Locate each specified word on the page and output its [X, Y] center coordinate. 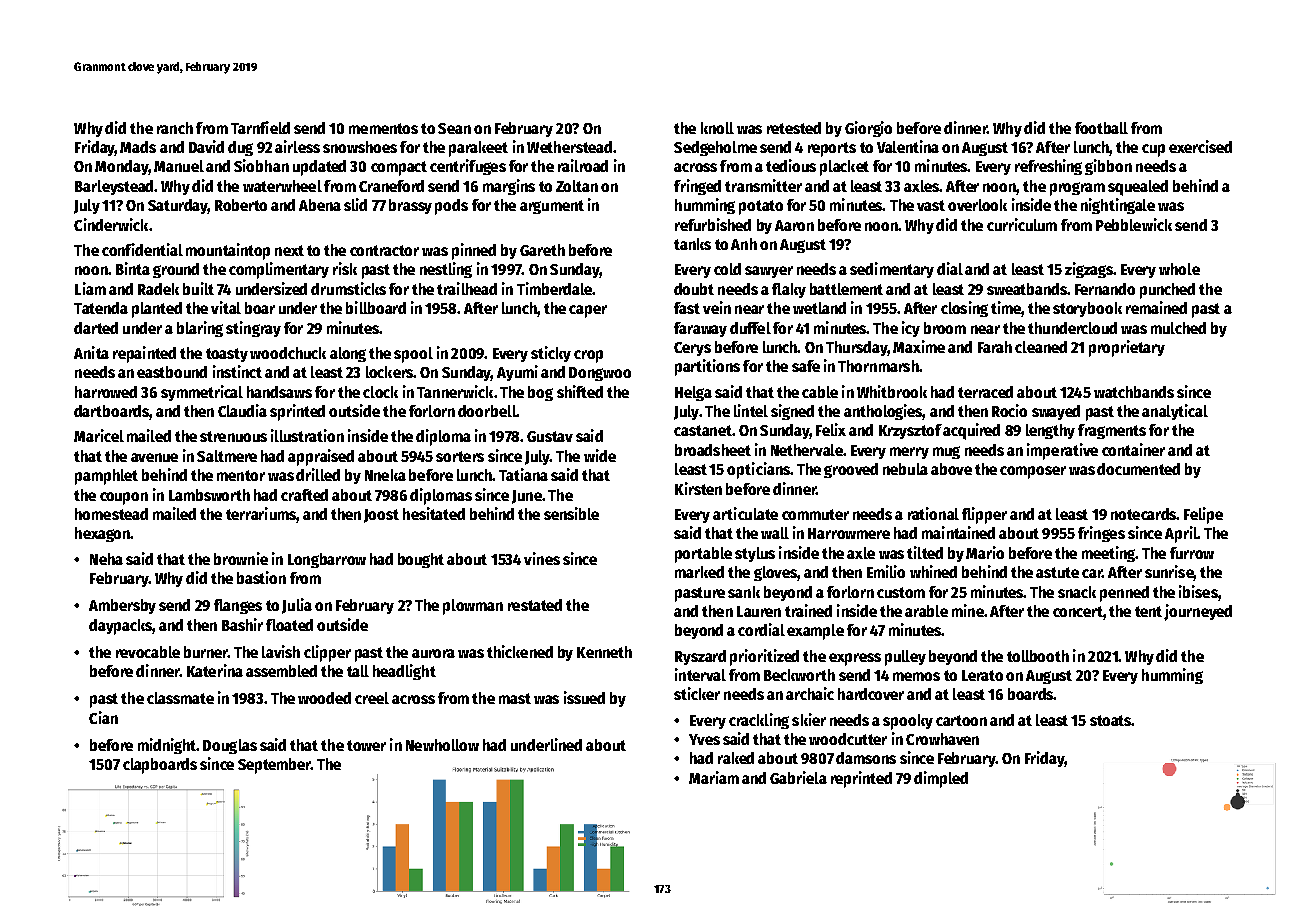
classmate [180, 698]
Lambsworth [209, 495]
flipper [984, 515]
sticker [697, 693]
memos [916, 676]
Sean [454, 128]
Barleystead [114, 187]
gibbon [1108, 167]
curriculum [1022, 224]
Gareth [542, 250]
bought [421, 560]
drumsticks [348, 288]
